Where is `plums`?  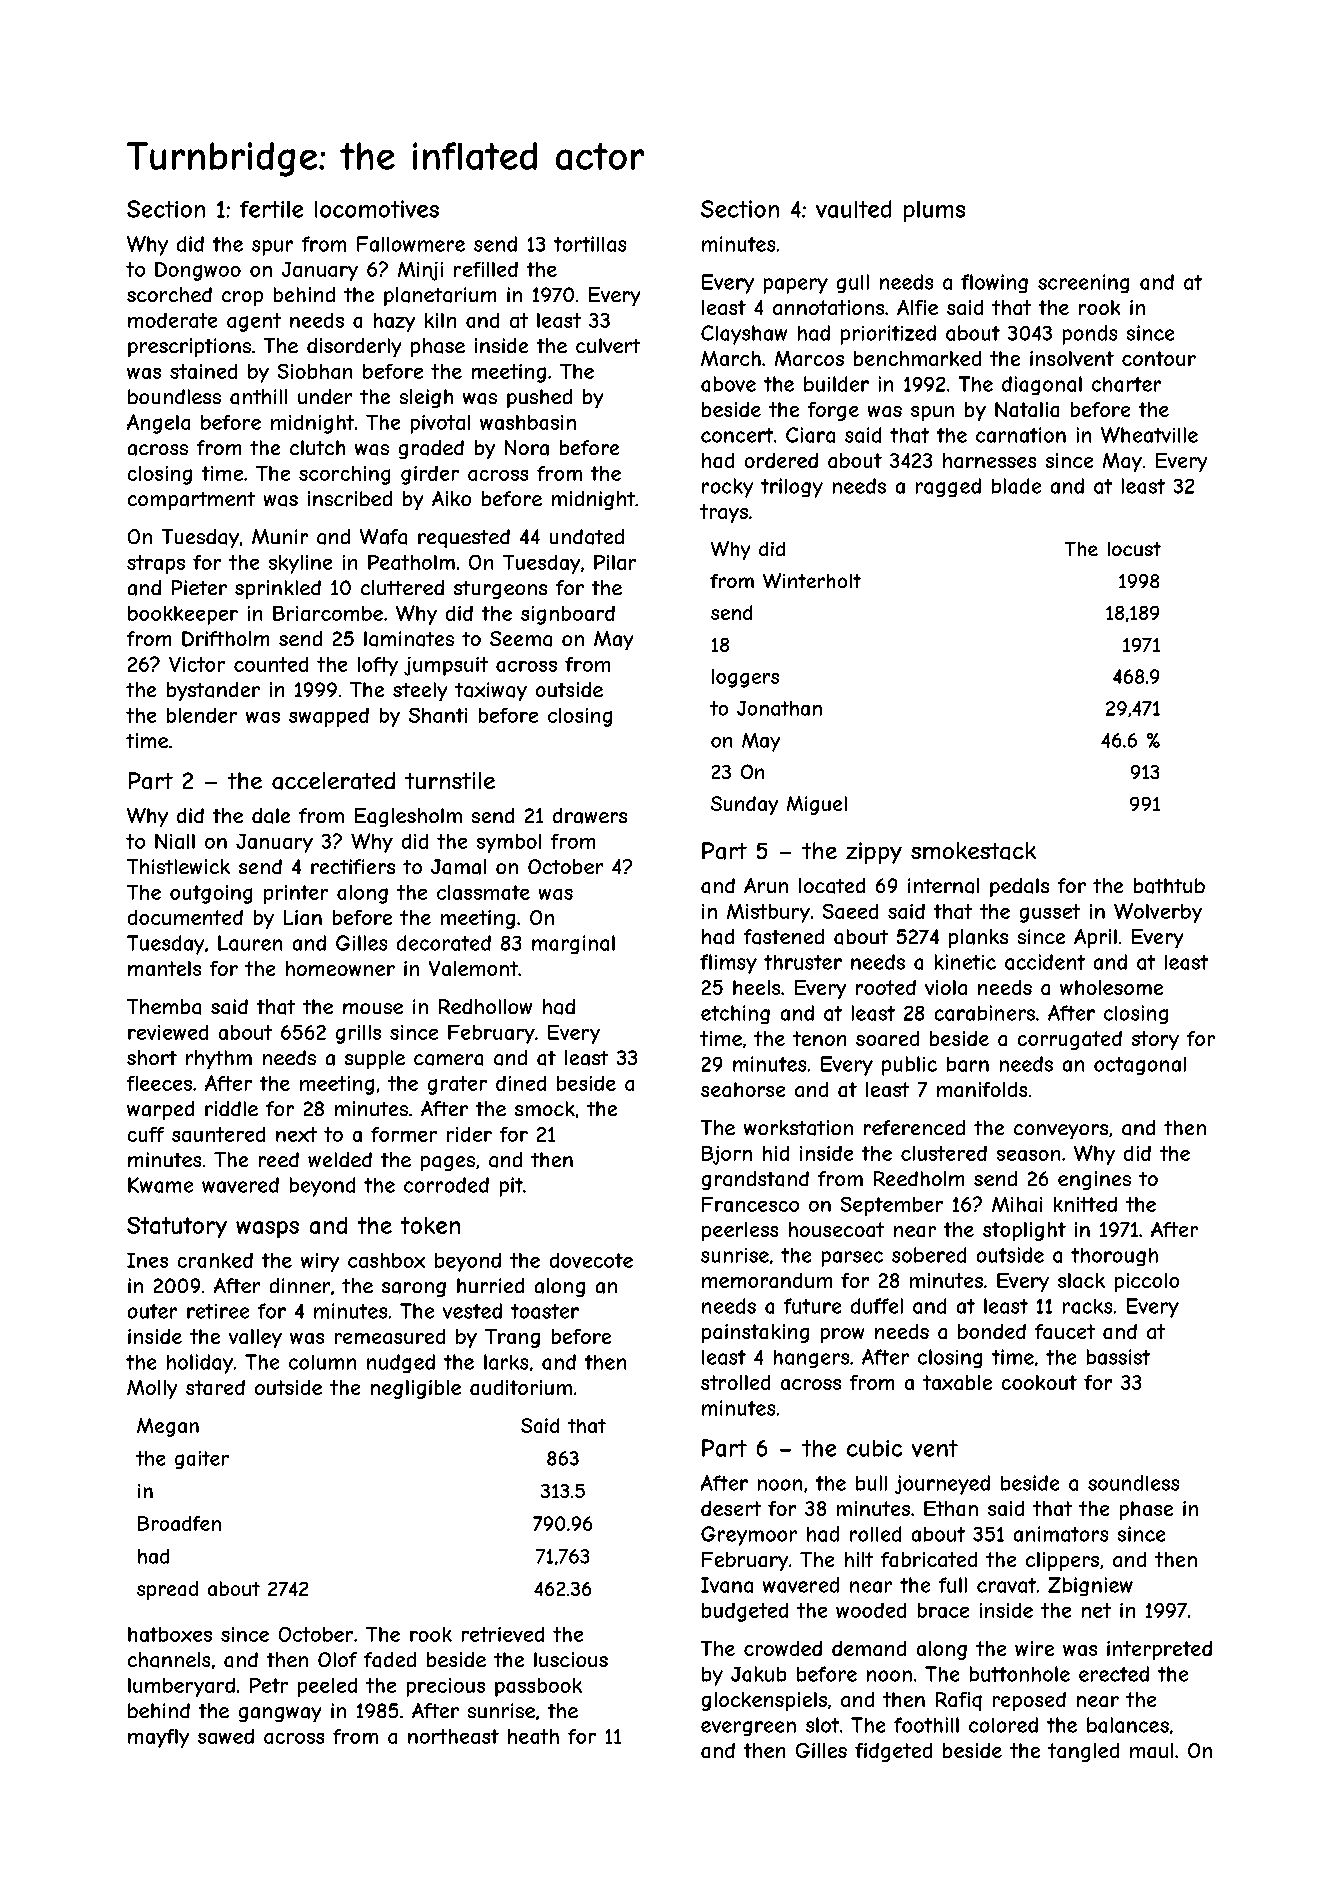
plums is located at coordinates (934, 211).
